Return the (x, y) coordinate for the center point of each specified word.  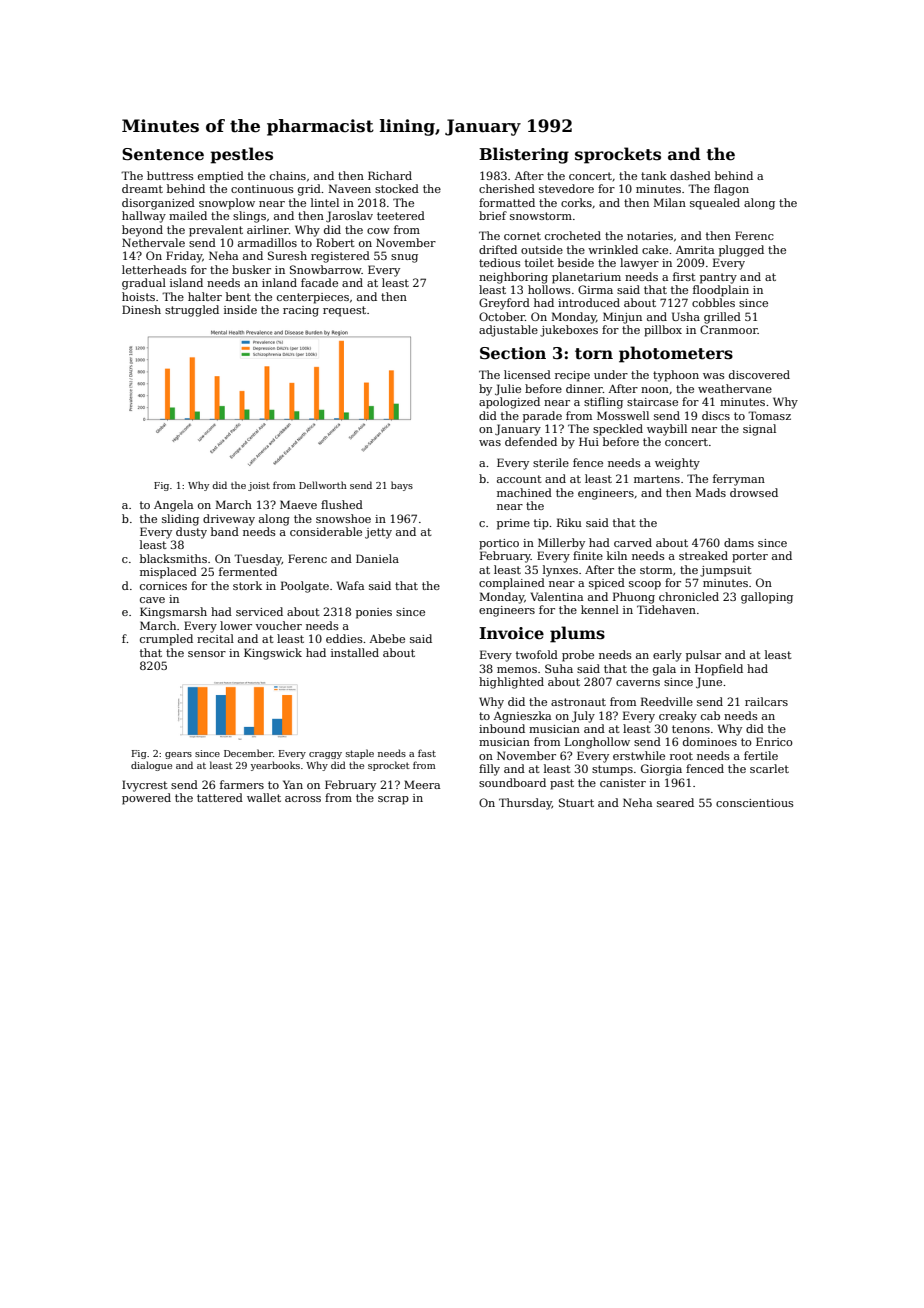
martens (657, 479)
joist (259, 486)
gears (178, 755)
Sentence (163, 154)
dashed (690, 175)
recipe (572, 376)
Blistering (524, 155)
